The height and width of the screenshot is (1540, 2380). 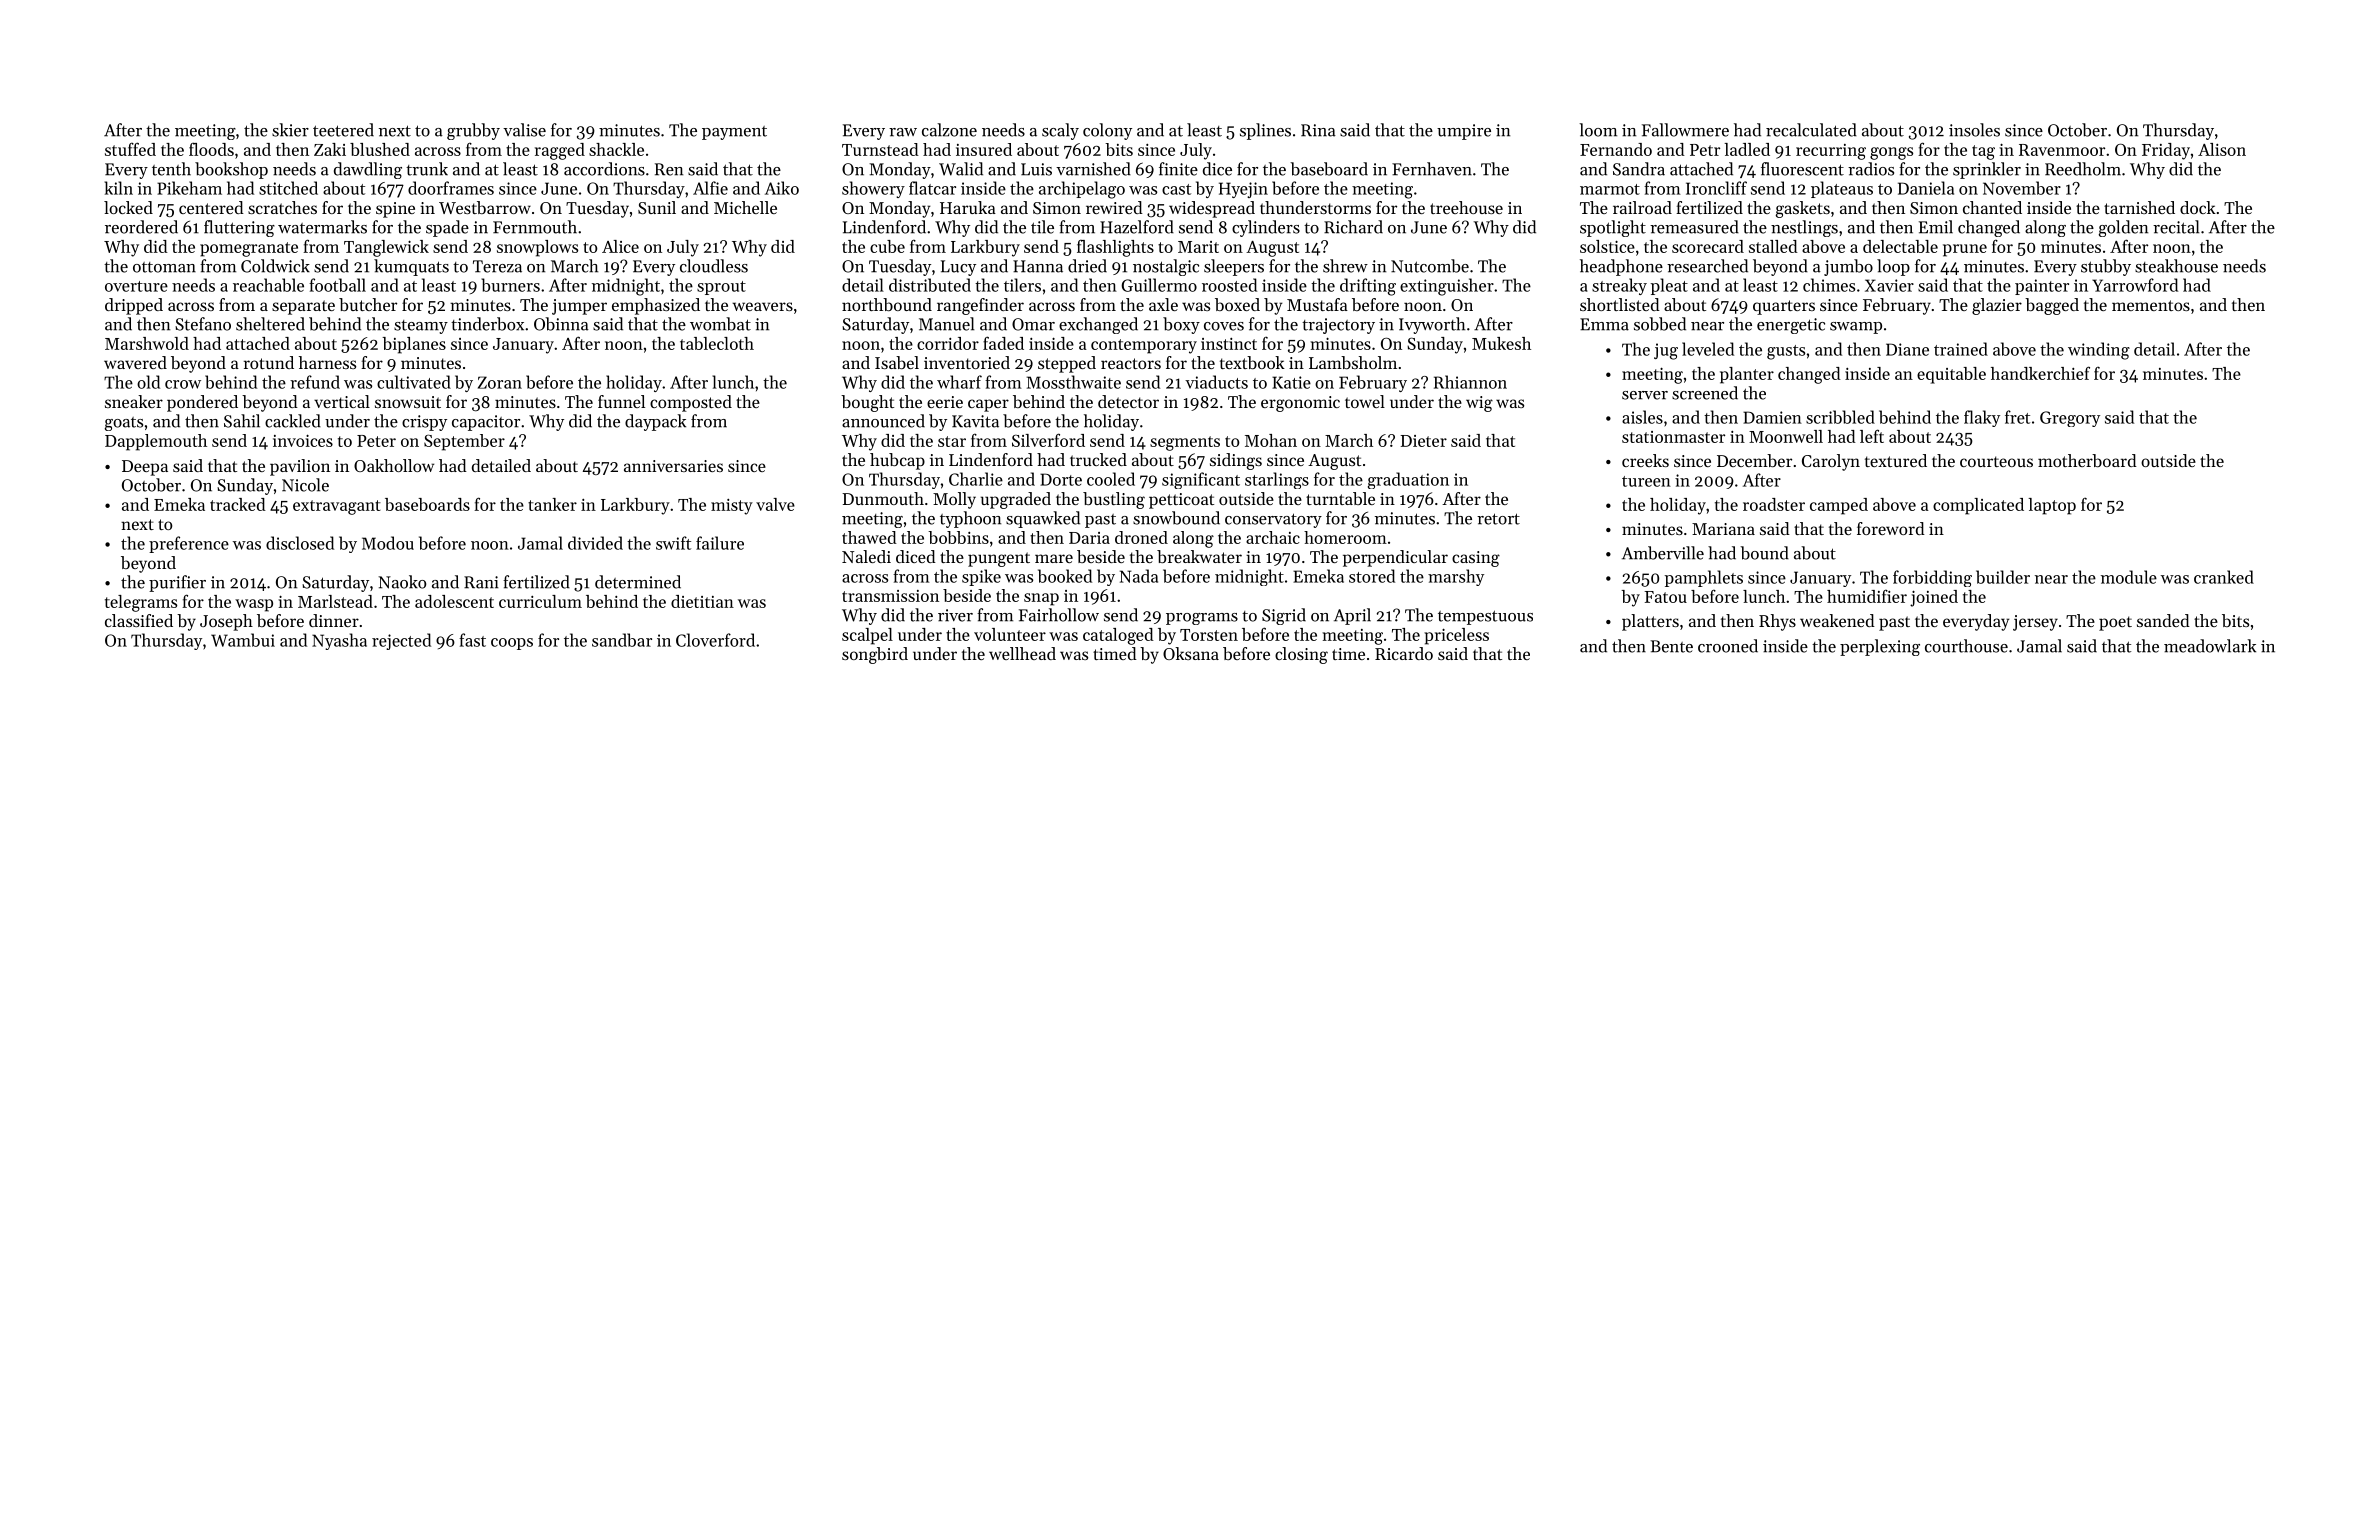 I want to click on insoles, so click(x=1974, y=130).
